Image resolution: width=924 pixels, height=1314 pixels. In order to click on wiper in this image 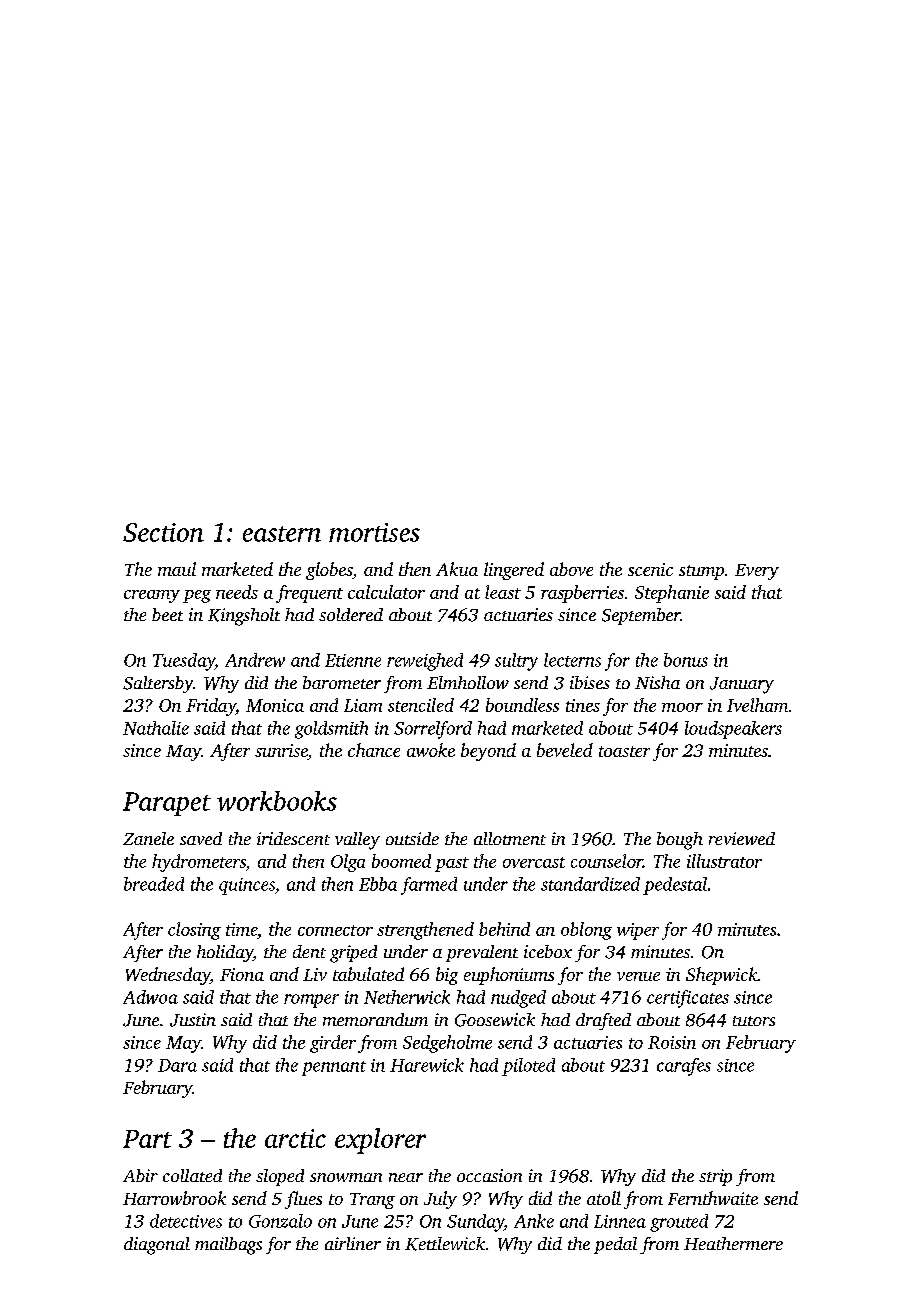, I will do `click(638, 931)`.
